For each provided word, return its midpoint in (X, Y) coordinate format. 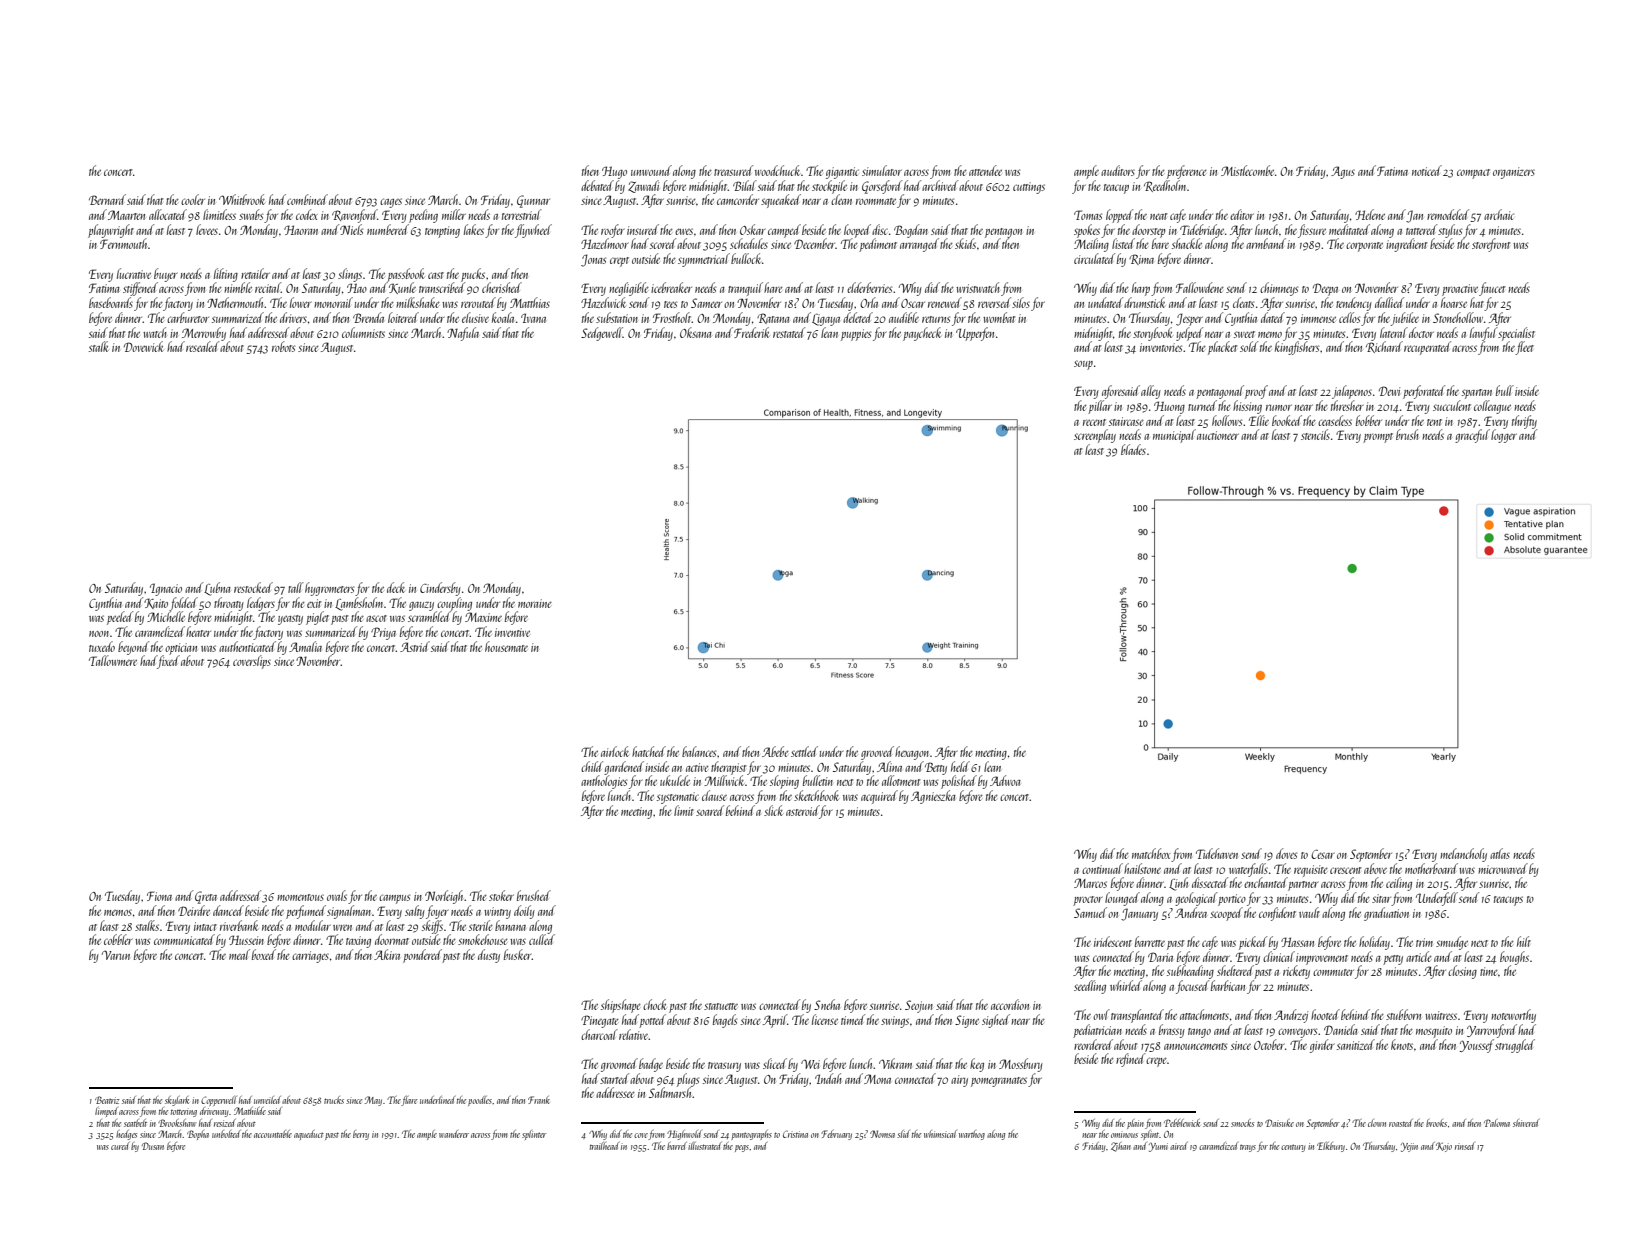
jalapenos (1352, 392)
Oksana (696, 332)
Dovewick (144, 346)
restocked (253, 587)
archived (940, 185)
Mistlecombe (1247, 170)
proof (1256, 392)
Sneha (827, 1004)
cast (436, 275)
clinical (1279, 956)
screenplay (1095, 436)
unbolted (226, 1134)
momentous (300, 897)
